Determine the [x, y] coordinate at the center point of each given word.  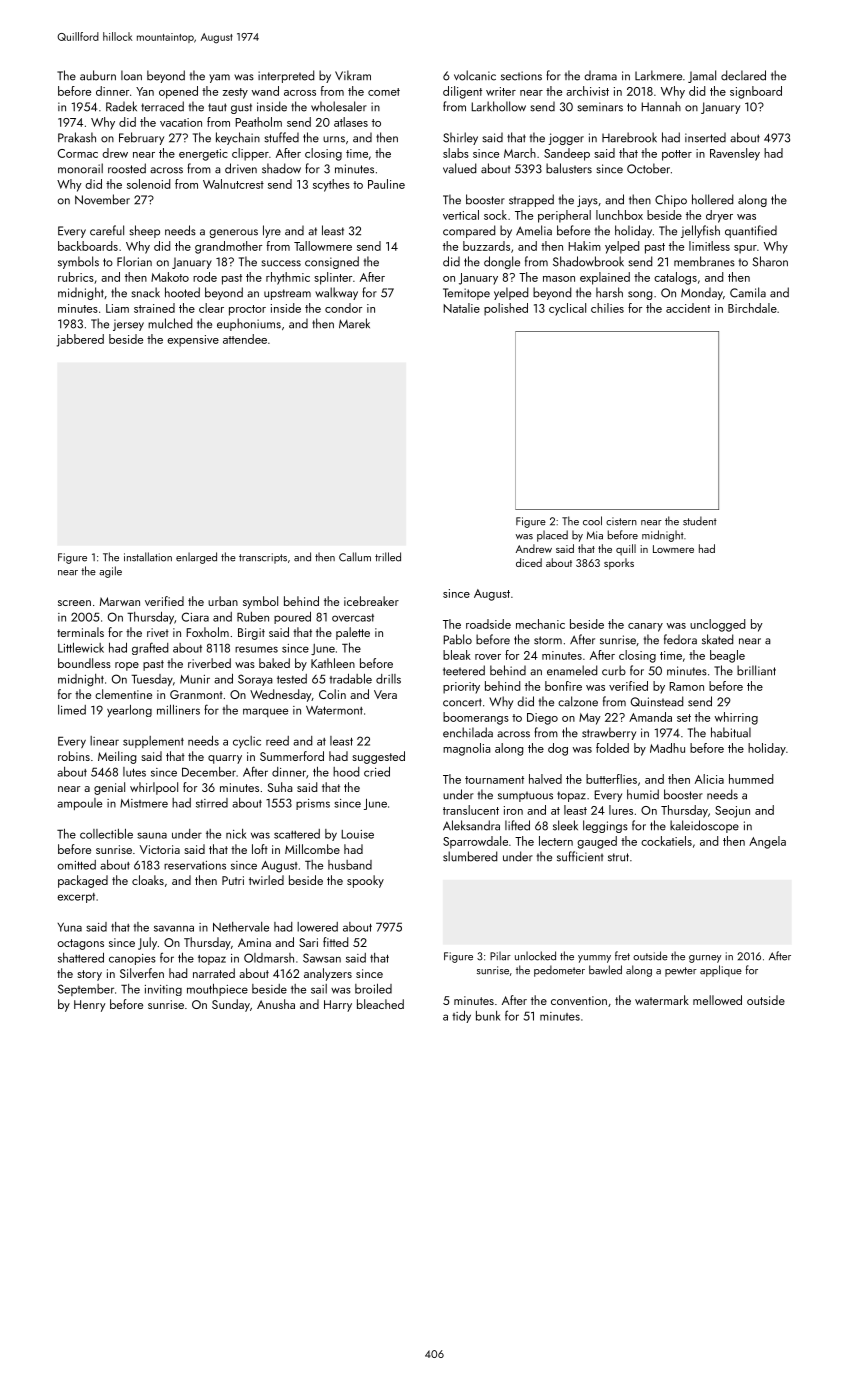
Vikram [353, 75]
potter [677, 155]
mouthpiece [217, 990]
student [700, 521]
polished [506, 309]
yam [219, 78]
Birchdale [752, 308]
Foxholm [207, 632]
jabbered [80, 340]
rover [488, 657]
